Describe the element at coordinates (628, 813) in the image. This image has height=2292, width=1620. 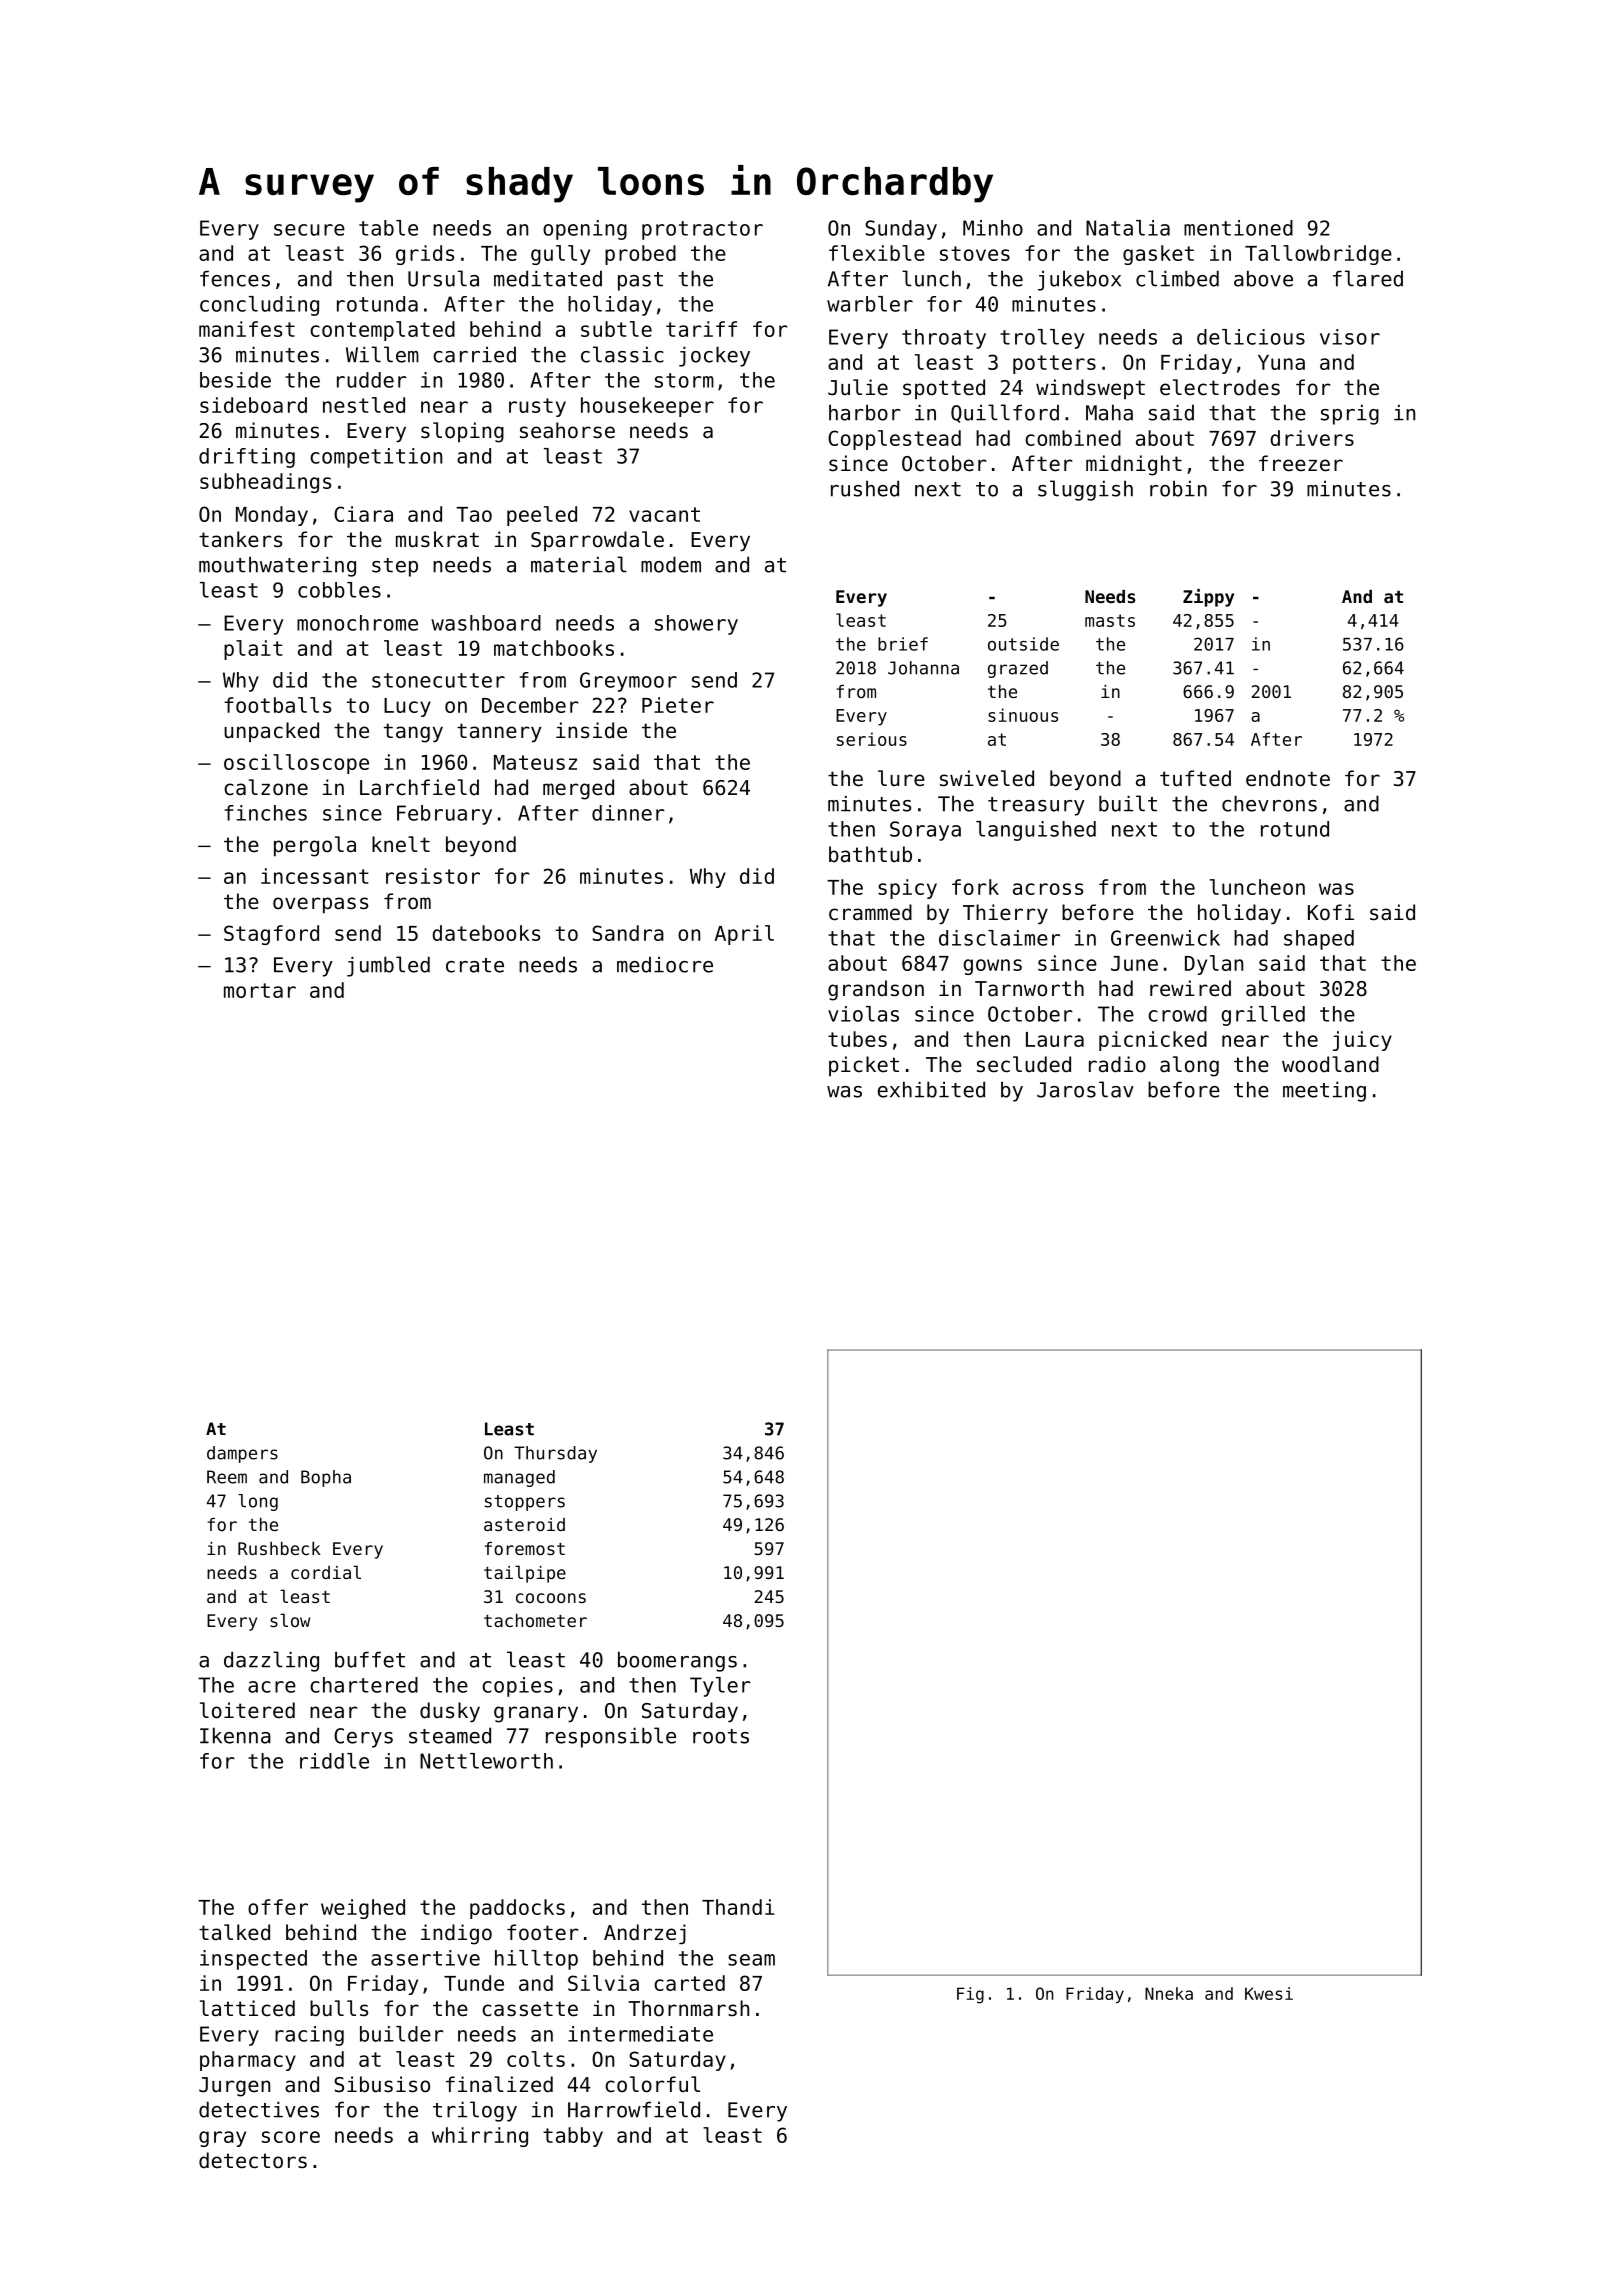
I see `dinner` at that location.
